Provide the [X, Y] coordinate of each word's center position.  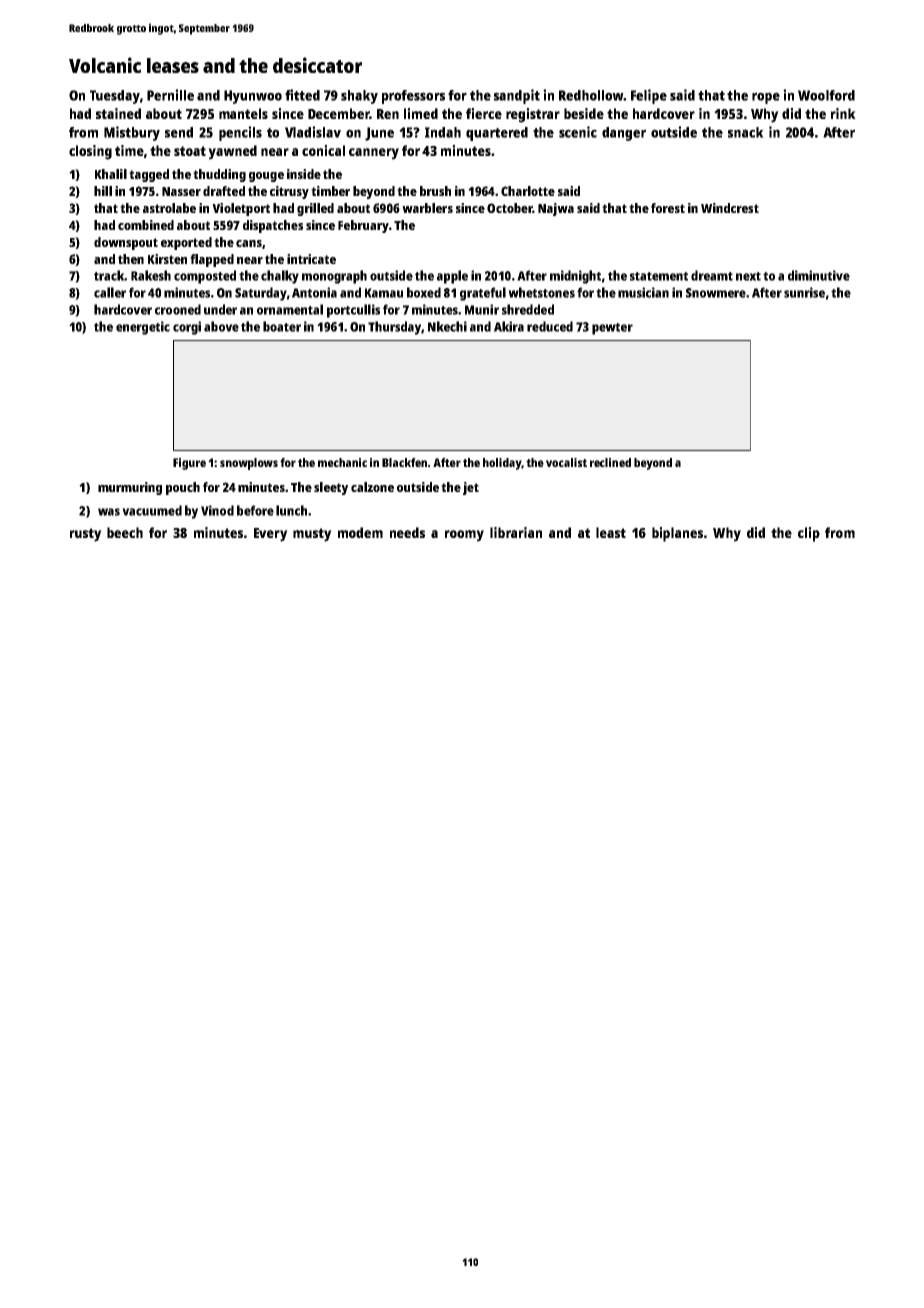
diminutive [819, 275]
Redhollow [591, 95]
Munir [482, 309]
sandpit [517, 96]
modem [360, 532]
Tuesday [115, 97]
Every [271, 535]
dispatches [273, 226]
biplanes [677, 534]
